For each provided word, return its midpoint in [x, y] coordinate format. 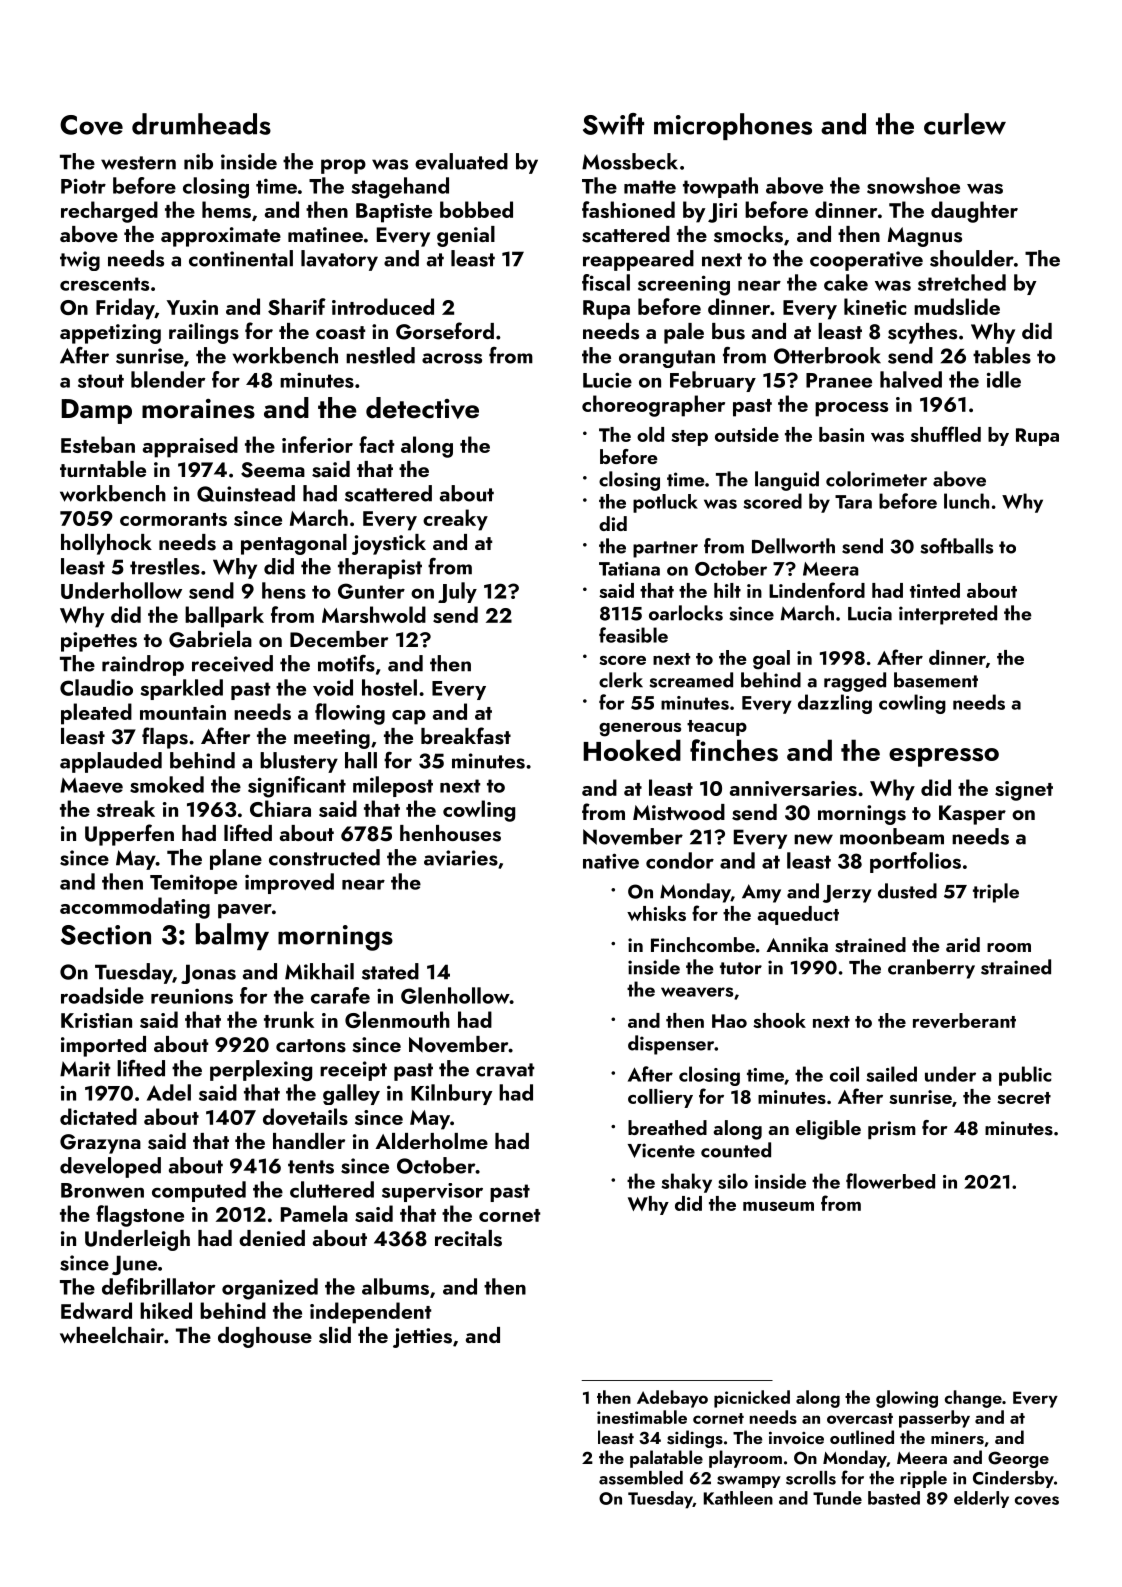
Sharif [297, 306]
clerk [621, 680]
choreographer [653, 406]
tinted [935, 590]
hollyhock [106, 544]
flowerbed [890, 1181]
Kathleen [738, 1498]
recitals [468, 1238]
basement [936, 680]
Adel [169, 1092]
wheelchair [112, 1335]
